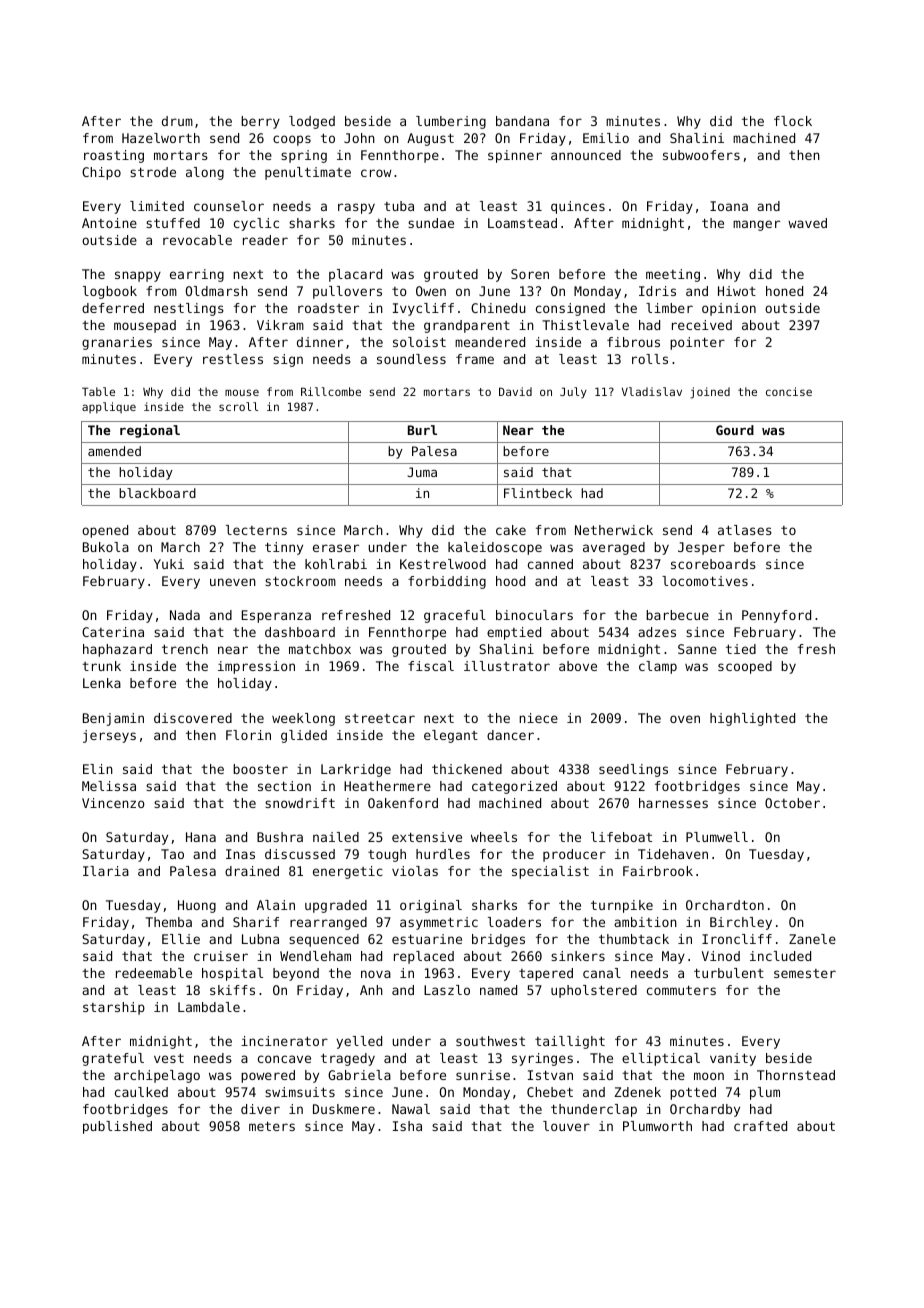 The image size is (924, 1308). Describe the element at coordinates (793, 121) in the screenshot. I see `flock` at that location.
